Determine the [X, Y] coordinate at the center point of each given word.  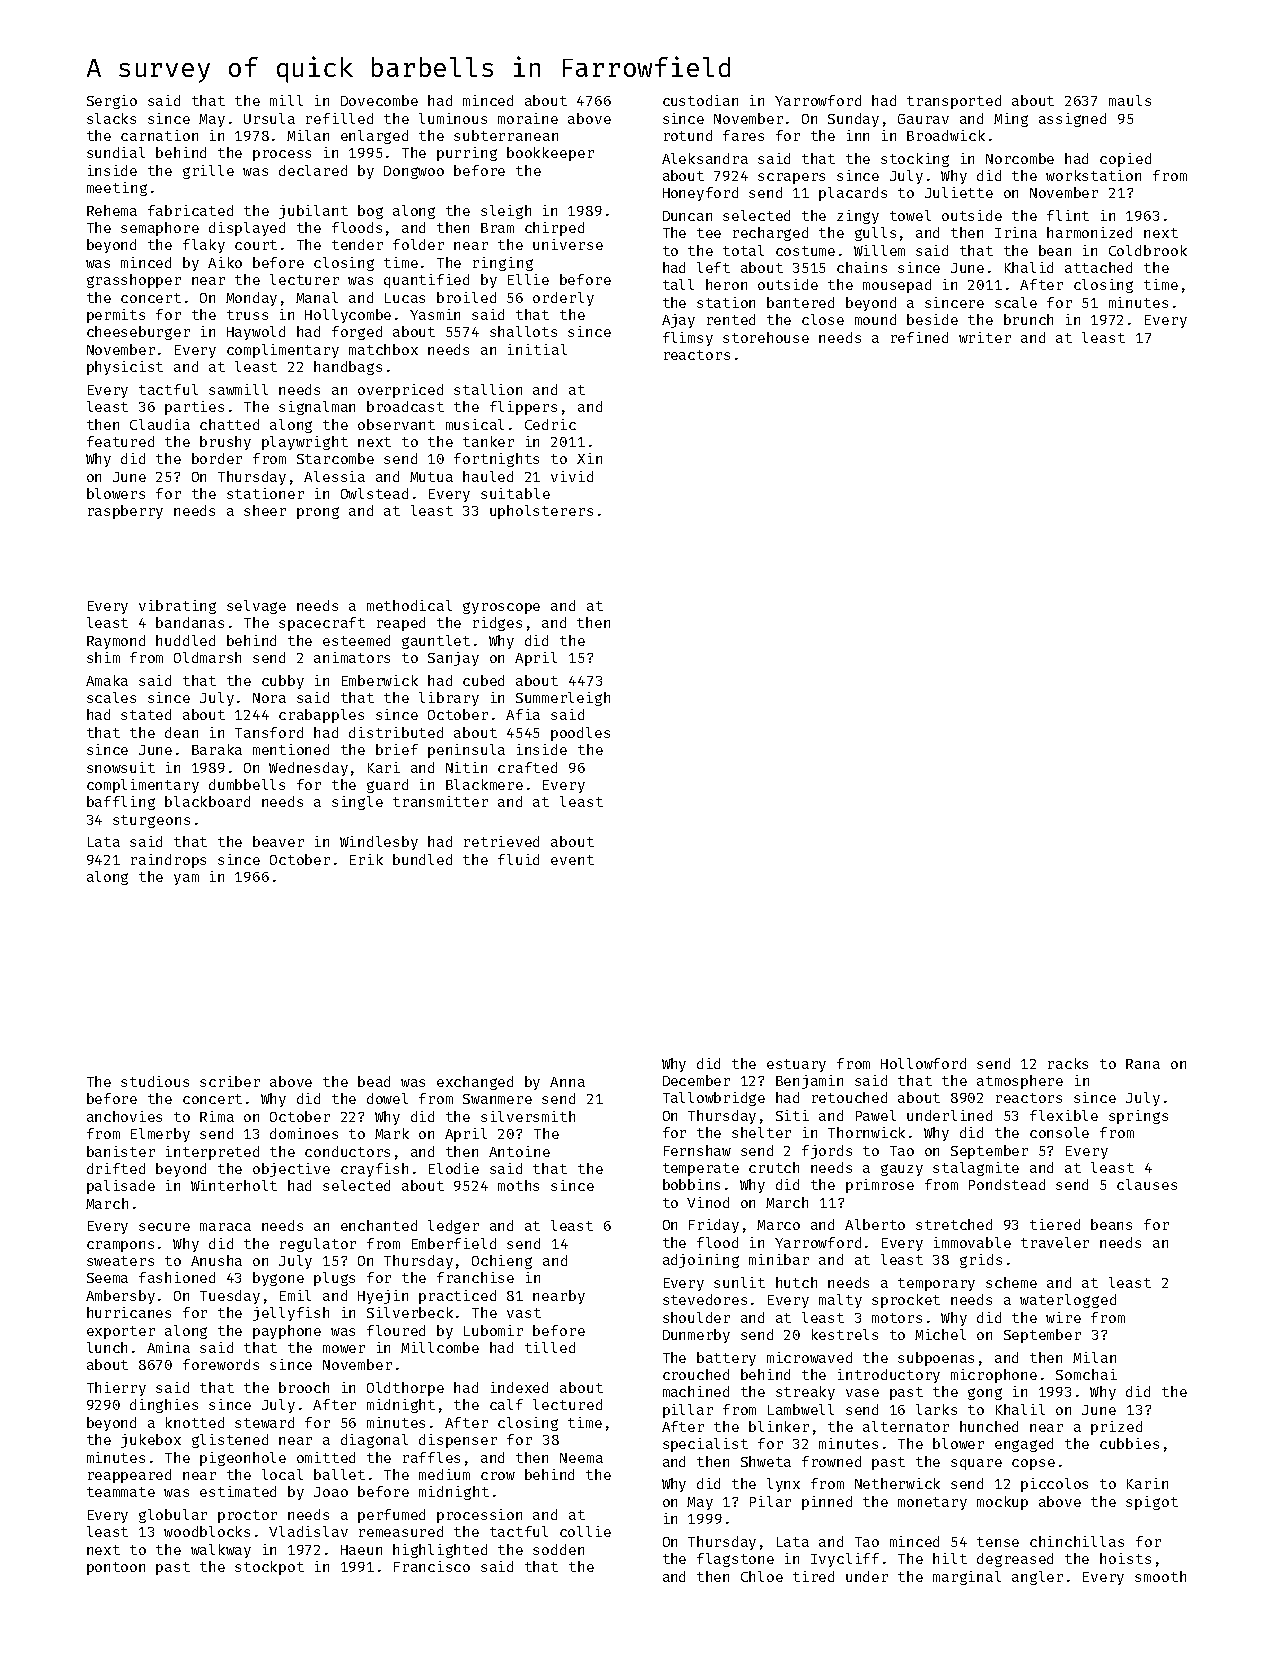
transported [954, 102]
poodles [580, 734]
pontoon [116, 1568]
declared [313, 170]
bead [374, 1081]
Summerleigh [563, 699]
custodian [700, 100]
